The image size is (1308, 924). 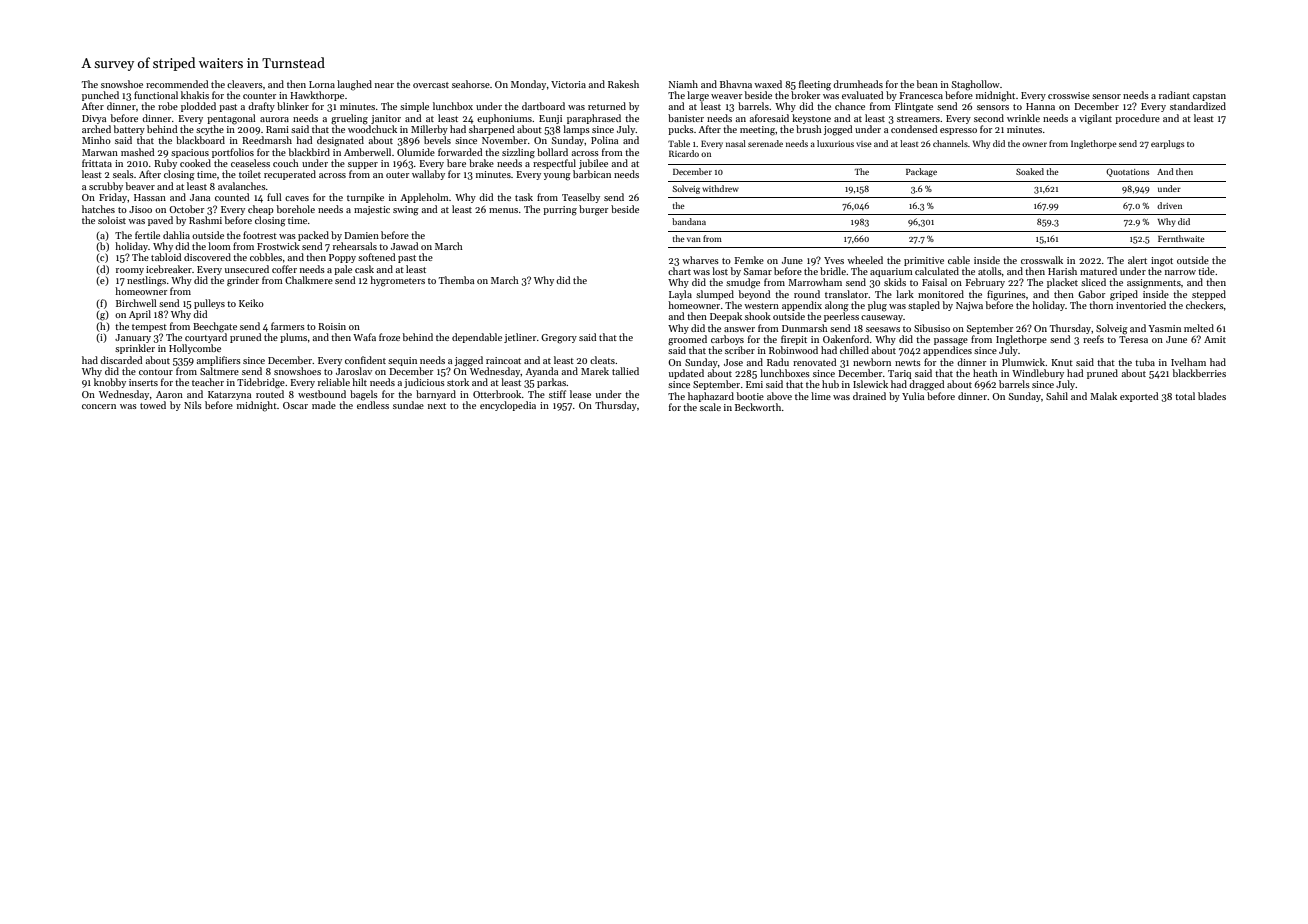 I want to click on reefs, so click(x=1093, y=339).
